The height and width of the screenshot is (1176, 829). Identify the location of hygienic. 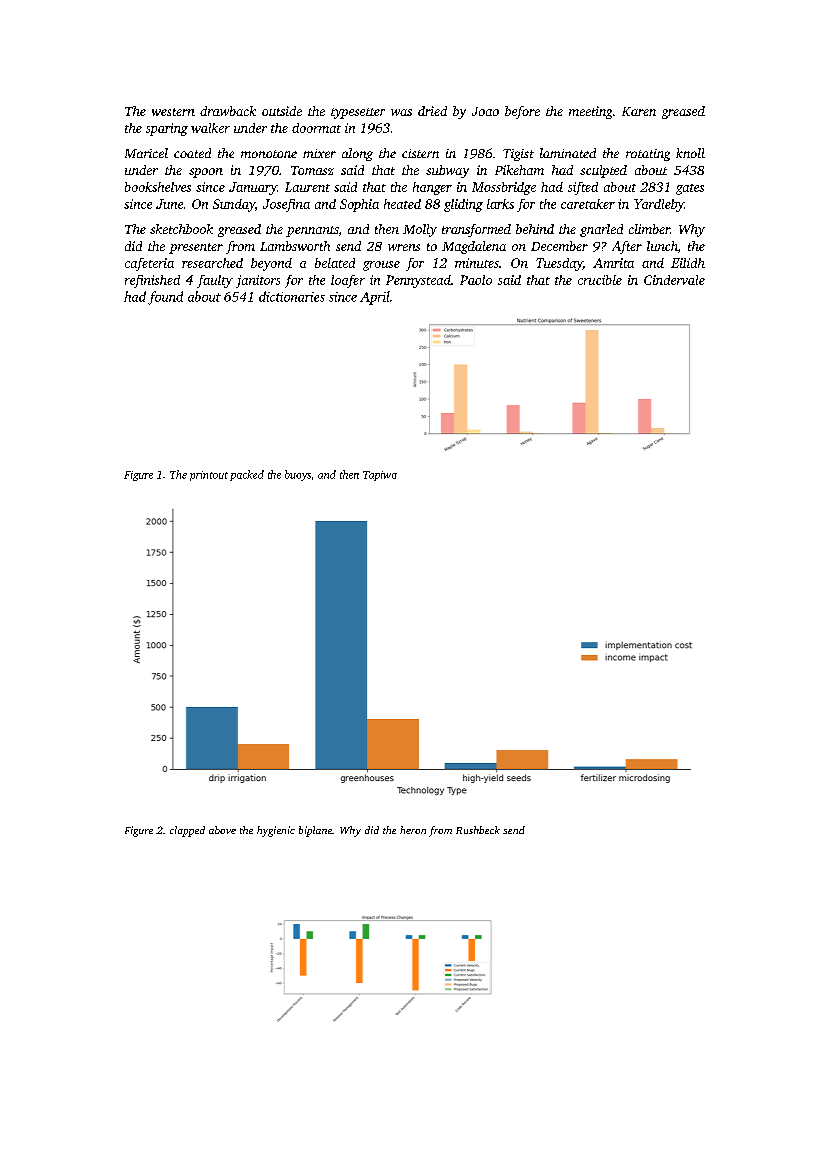
(276, 831).
